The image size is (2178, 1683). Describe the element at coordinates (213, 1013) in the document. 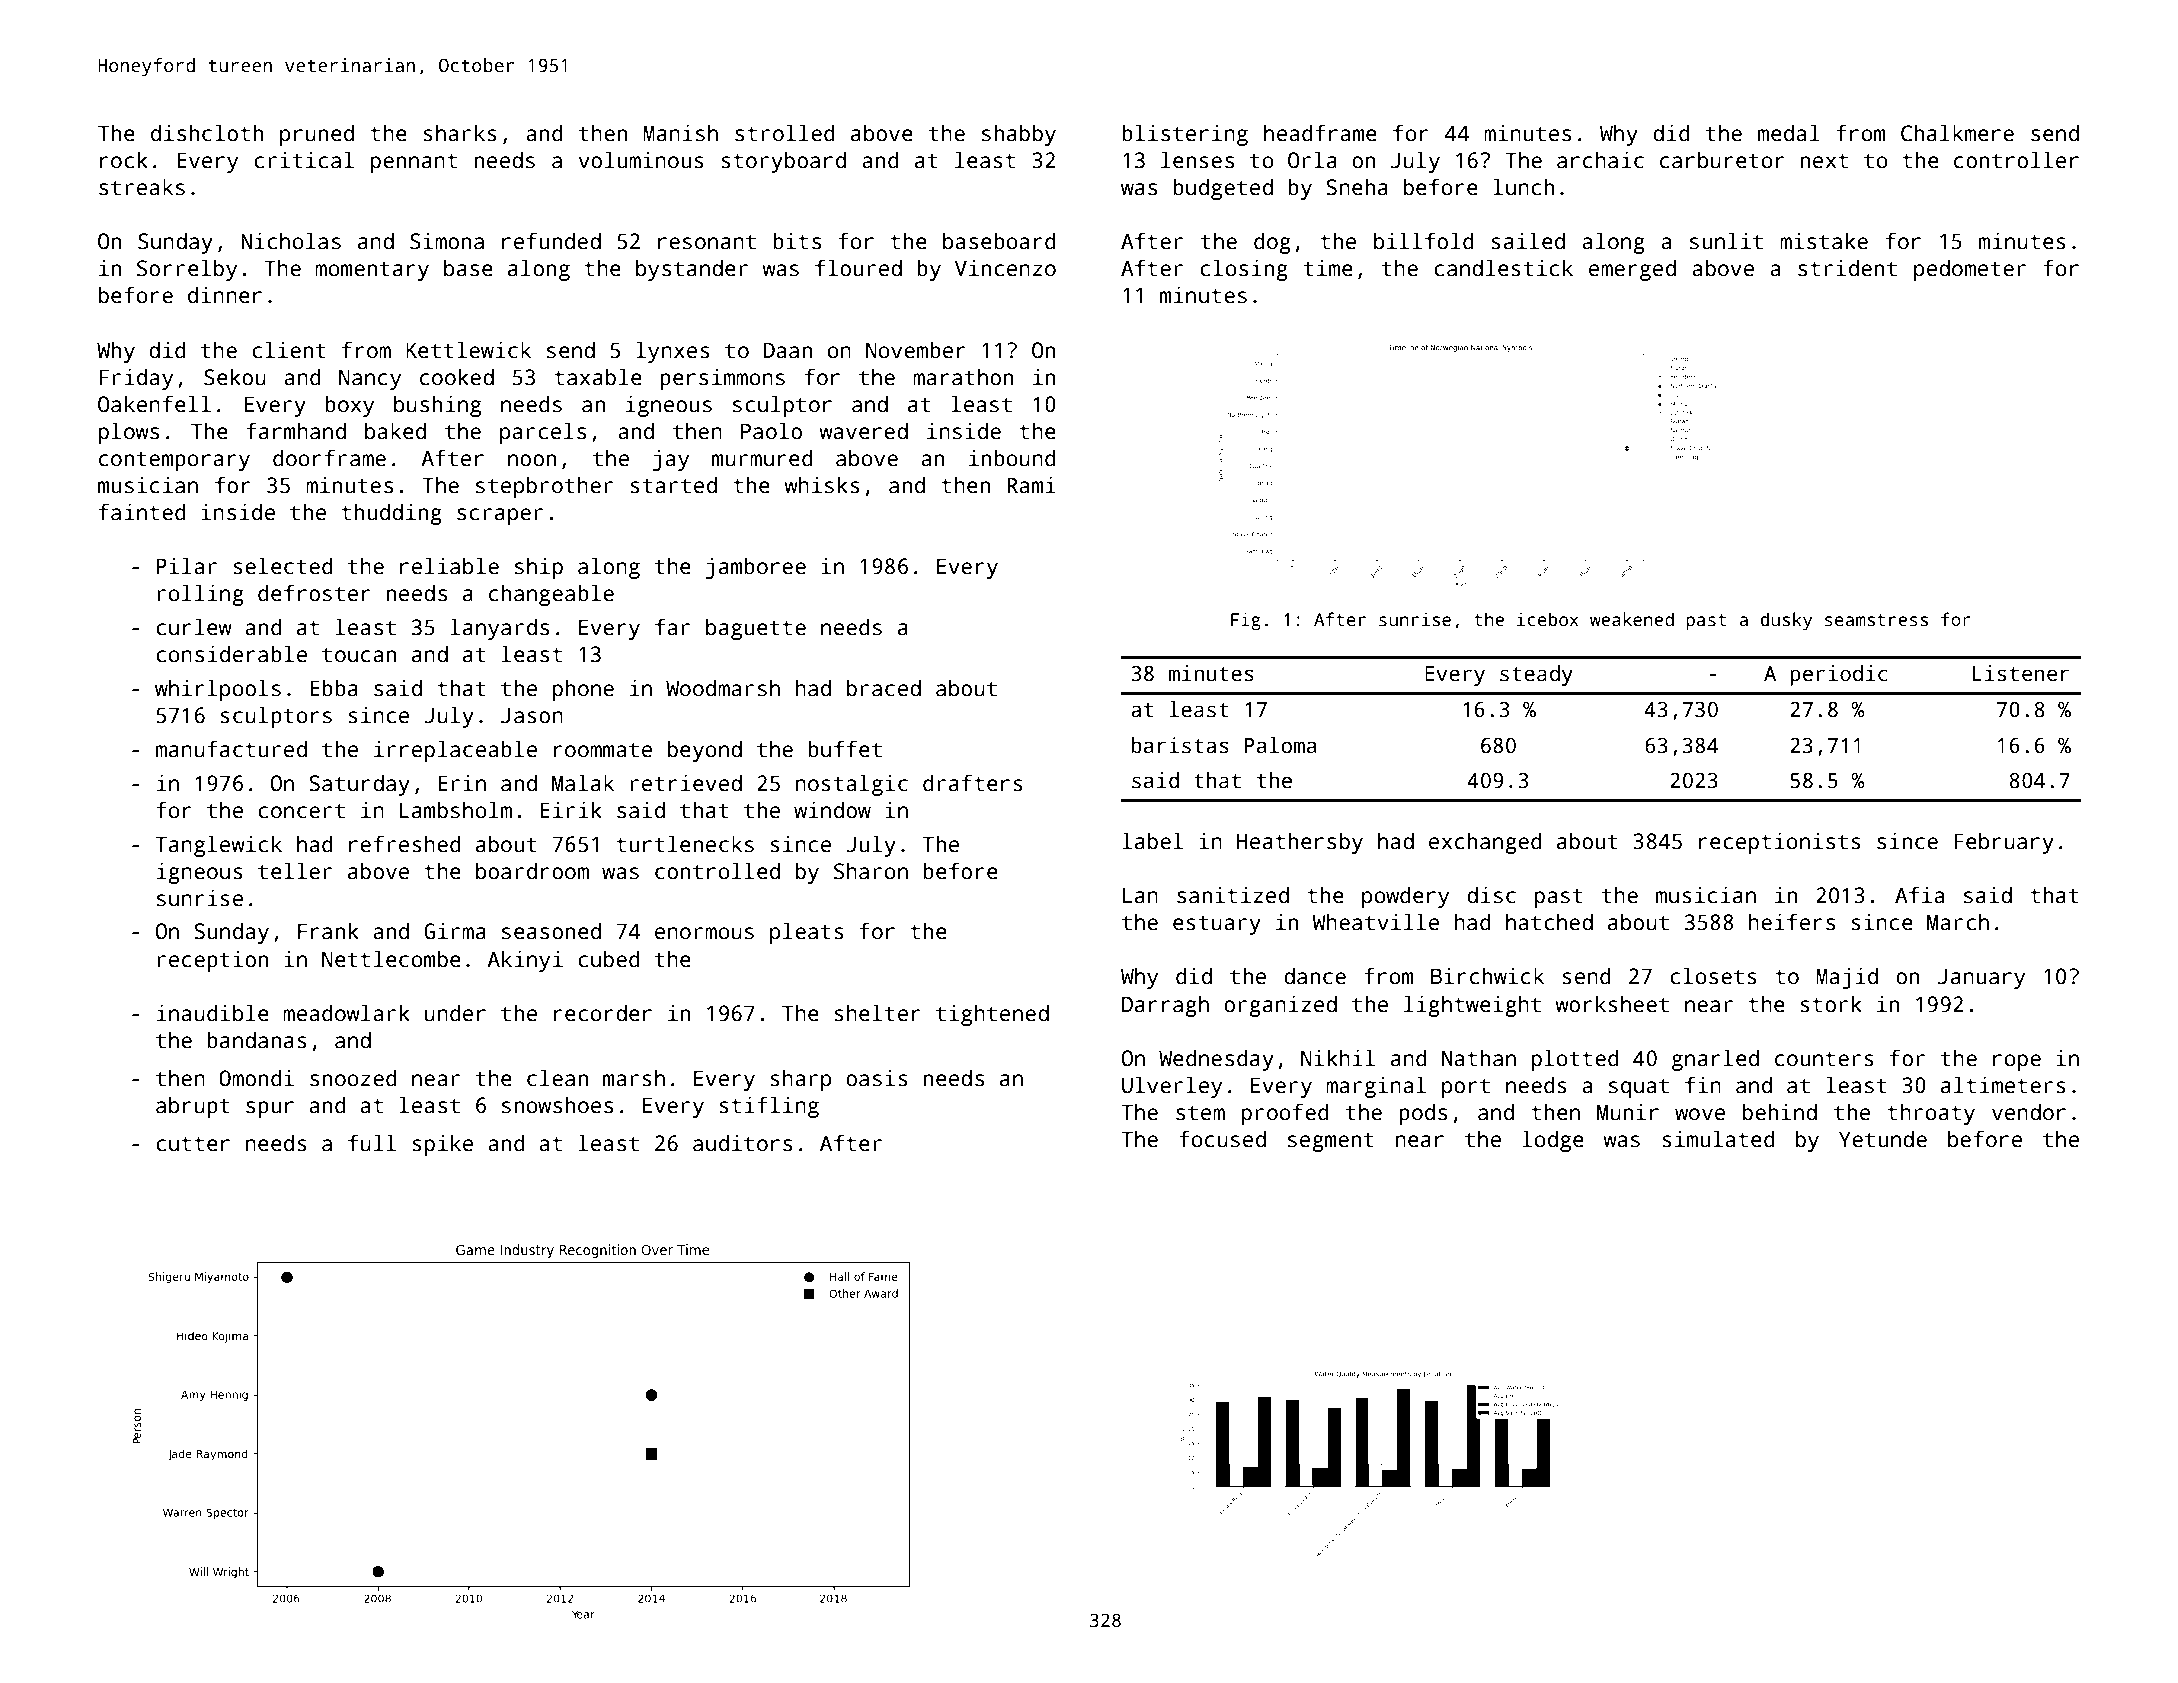

I see `inaudible` at that location.
